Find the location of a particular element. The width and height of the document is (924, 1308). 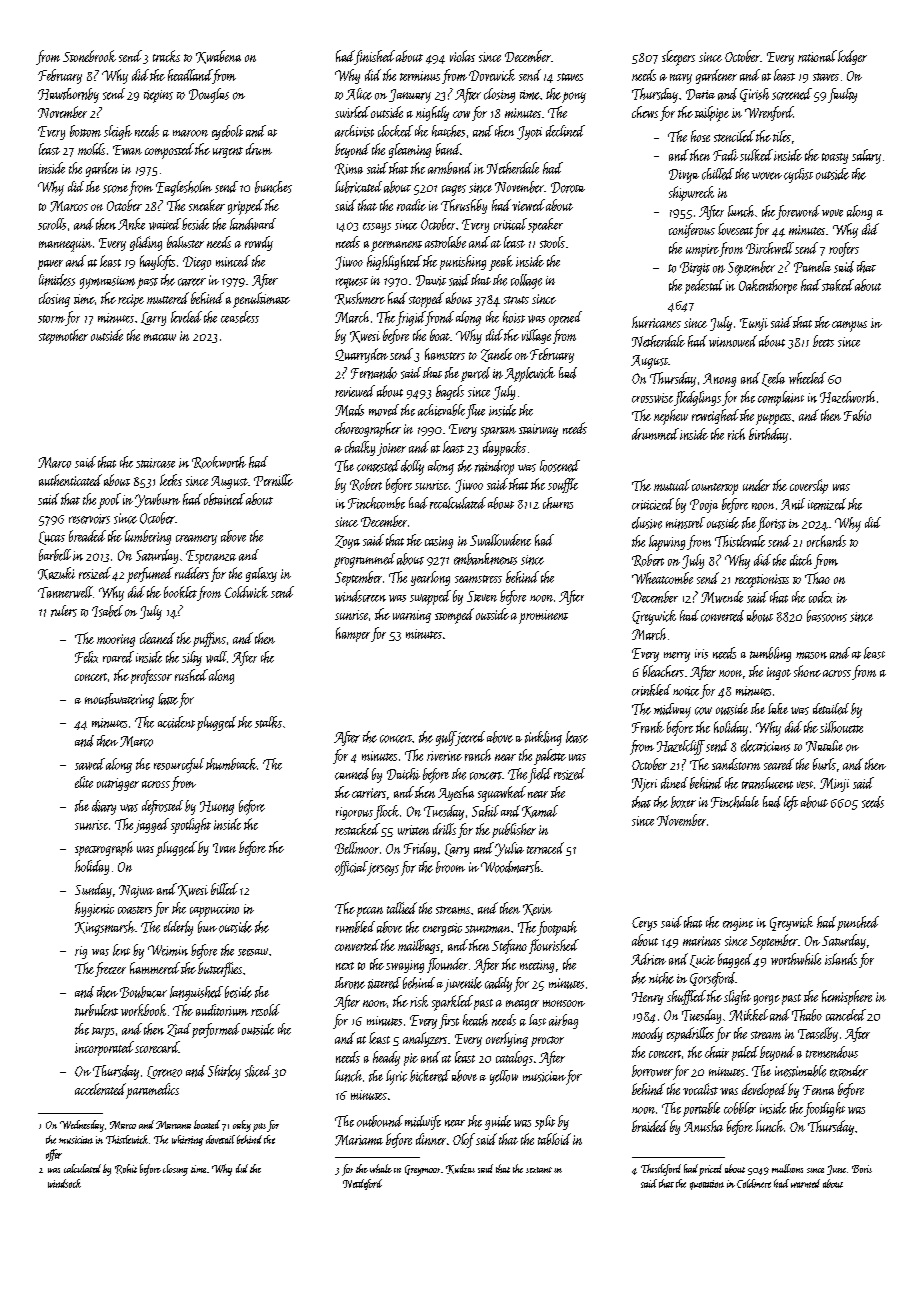

midway is located at coordinates (672, 710).
